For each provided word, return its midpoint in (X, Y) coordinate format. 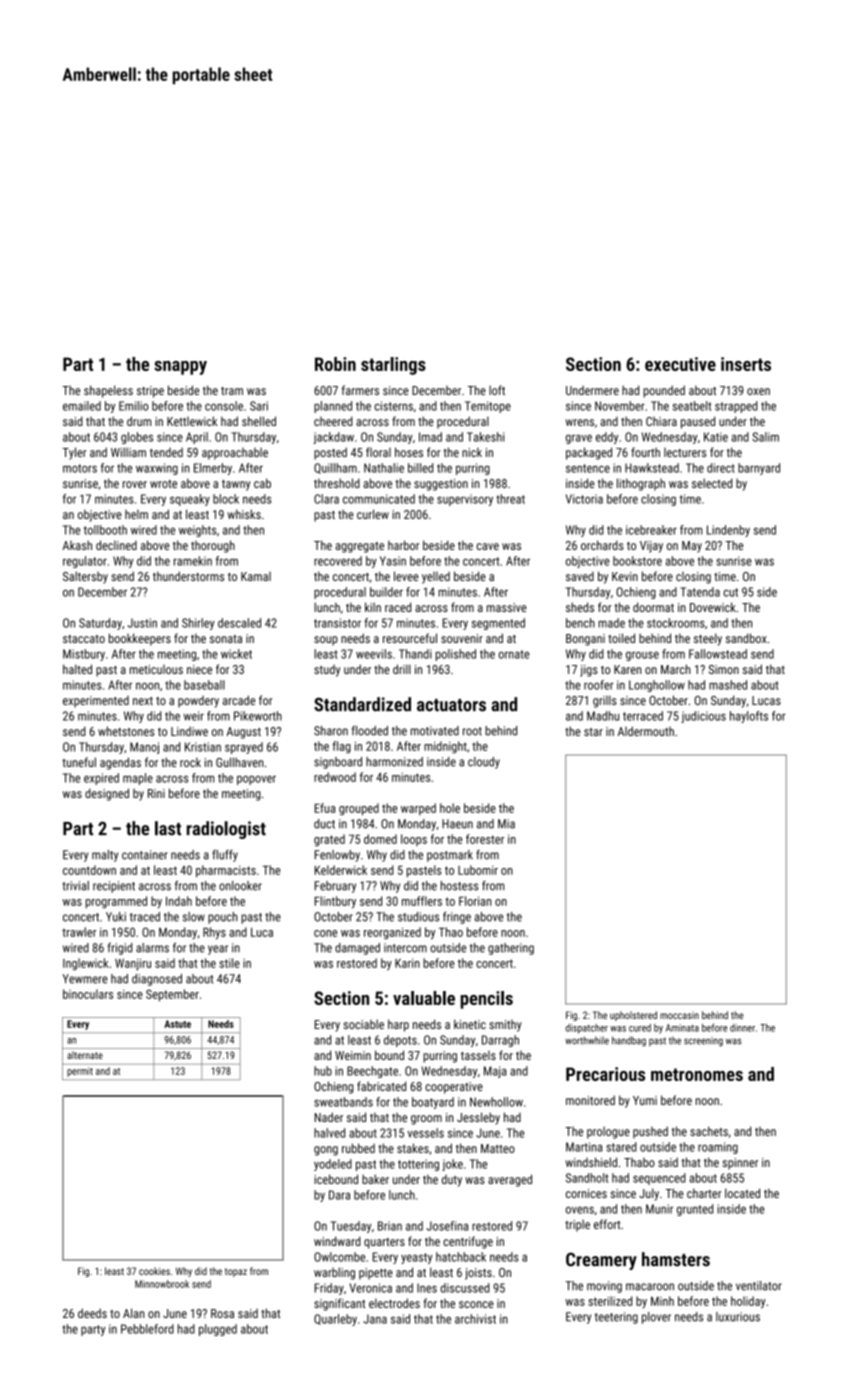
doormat (653, 607)
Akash (77, 545)
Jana (375, 1319)
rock (190, 762)
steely (708, 639)
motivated (435, 731)
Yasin (393, 561)
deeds (92, 1313)
